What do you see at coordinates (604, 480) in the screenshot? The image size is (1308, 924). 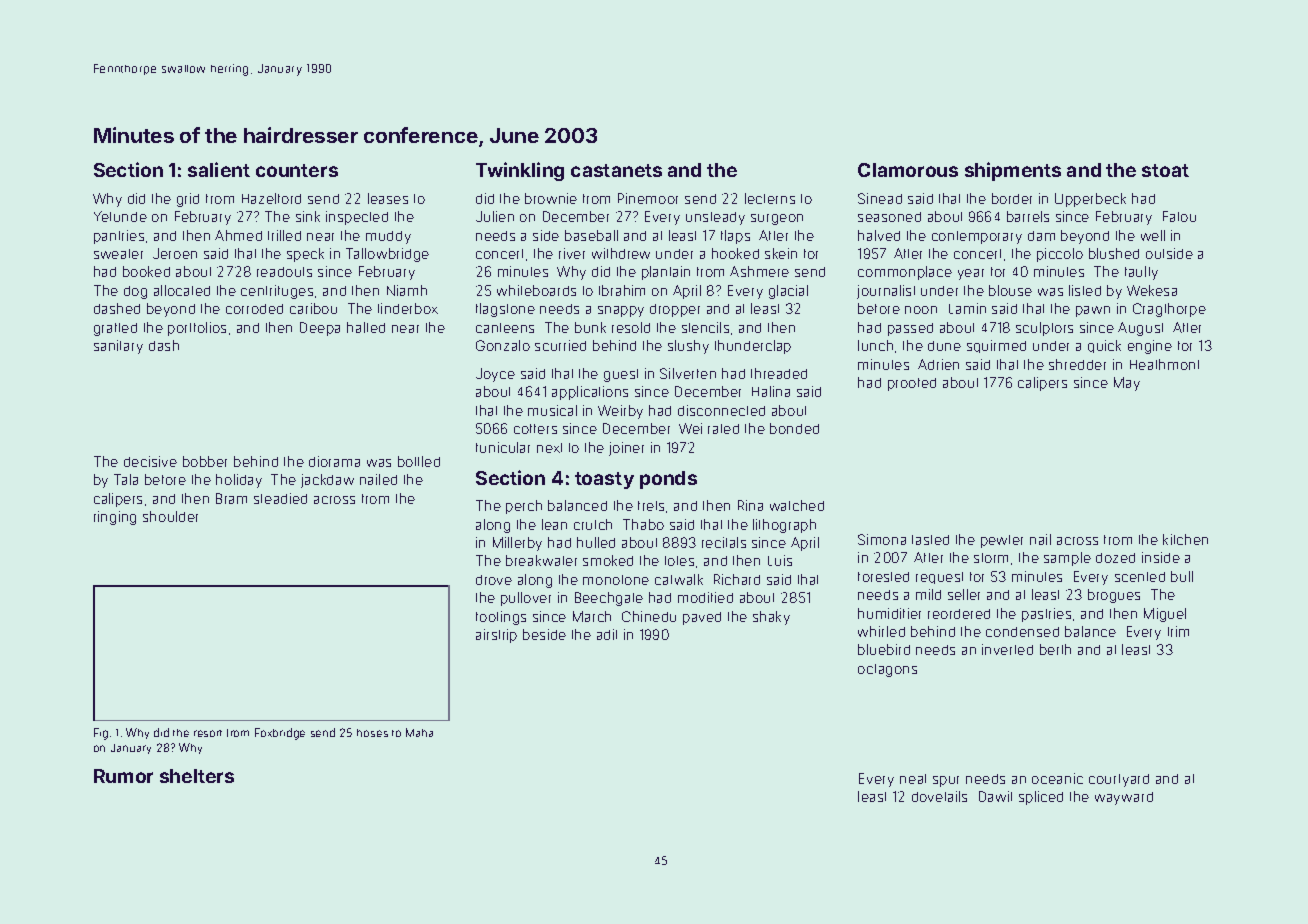 I see `toasty` at bounding box center [604, 480].
